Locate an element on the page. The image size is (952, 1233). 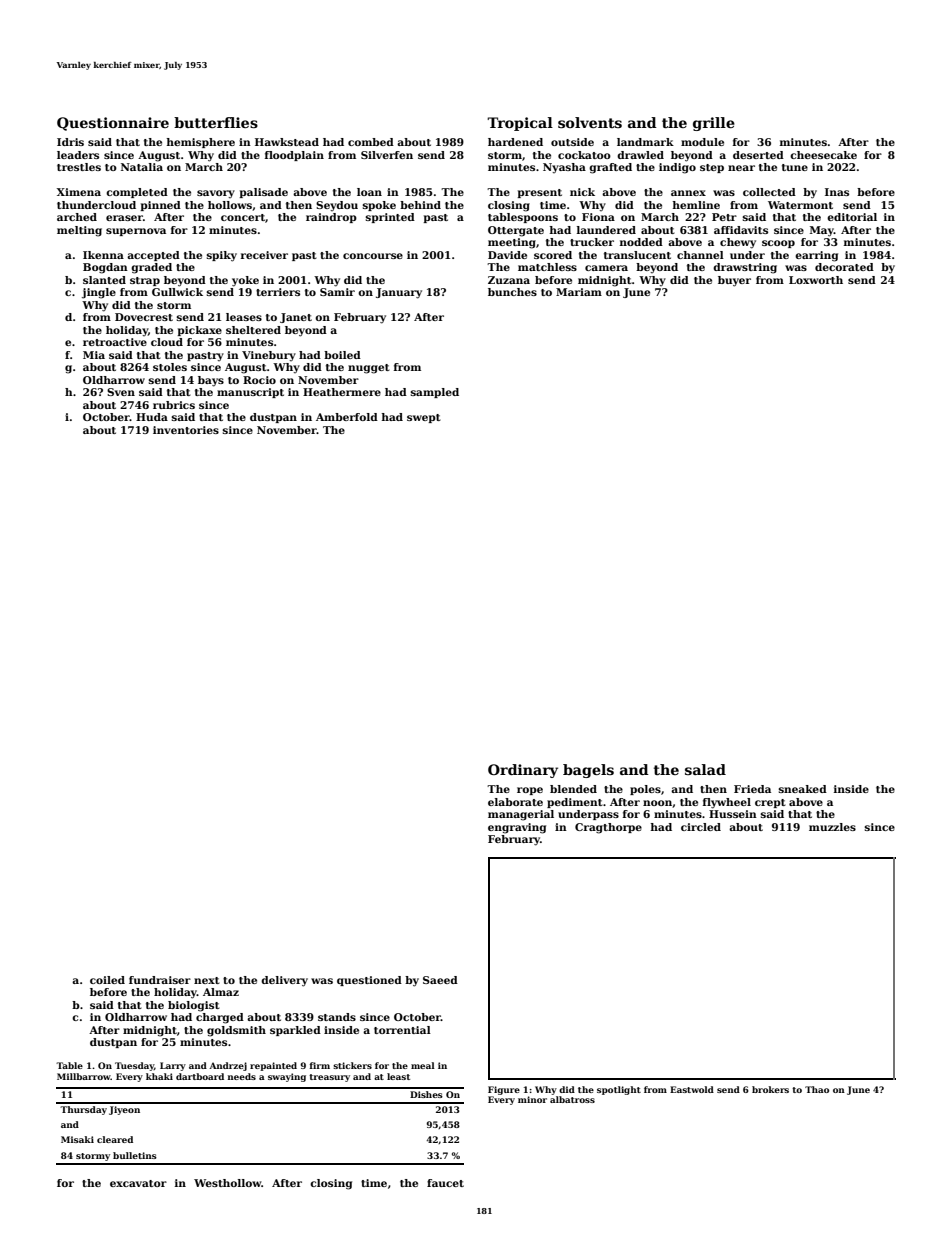
Frieda is located at coordinates (752, 789).
